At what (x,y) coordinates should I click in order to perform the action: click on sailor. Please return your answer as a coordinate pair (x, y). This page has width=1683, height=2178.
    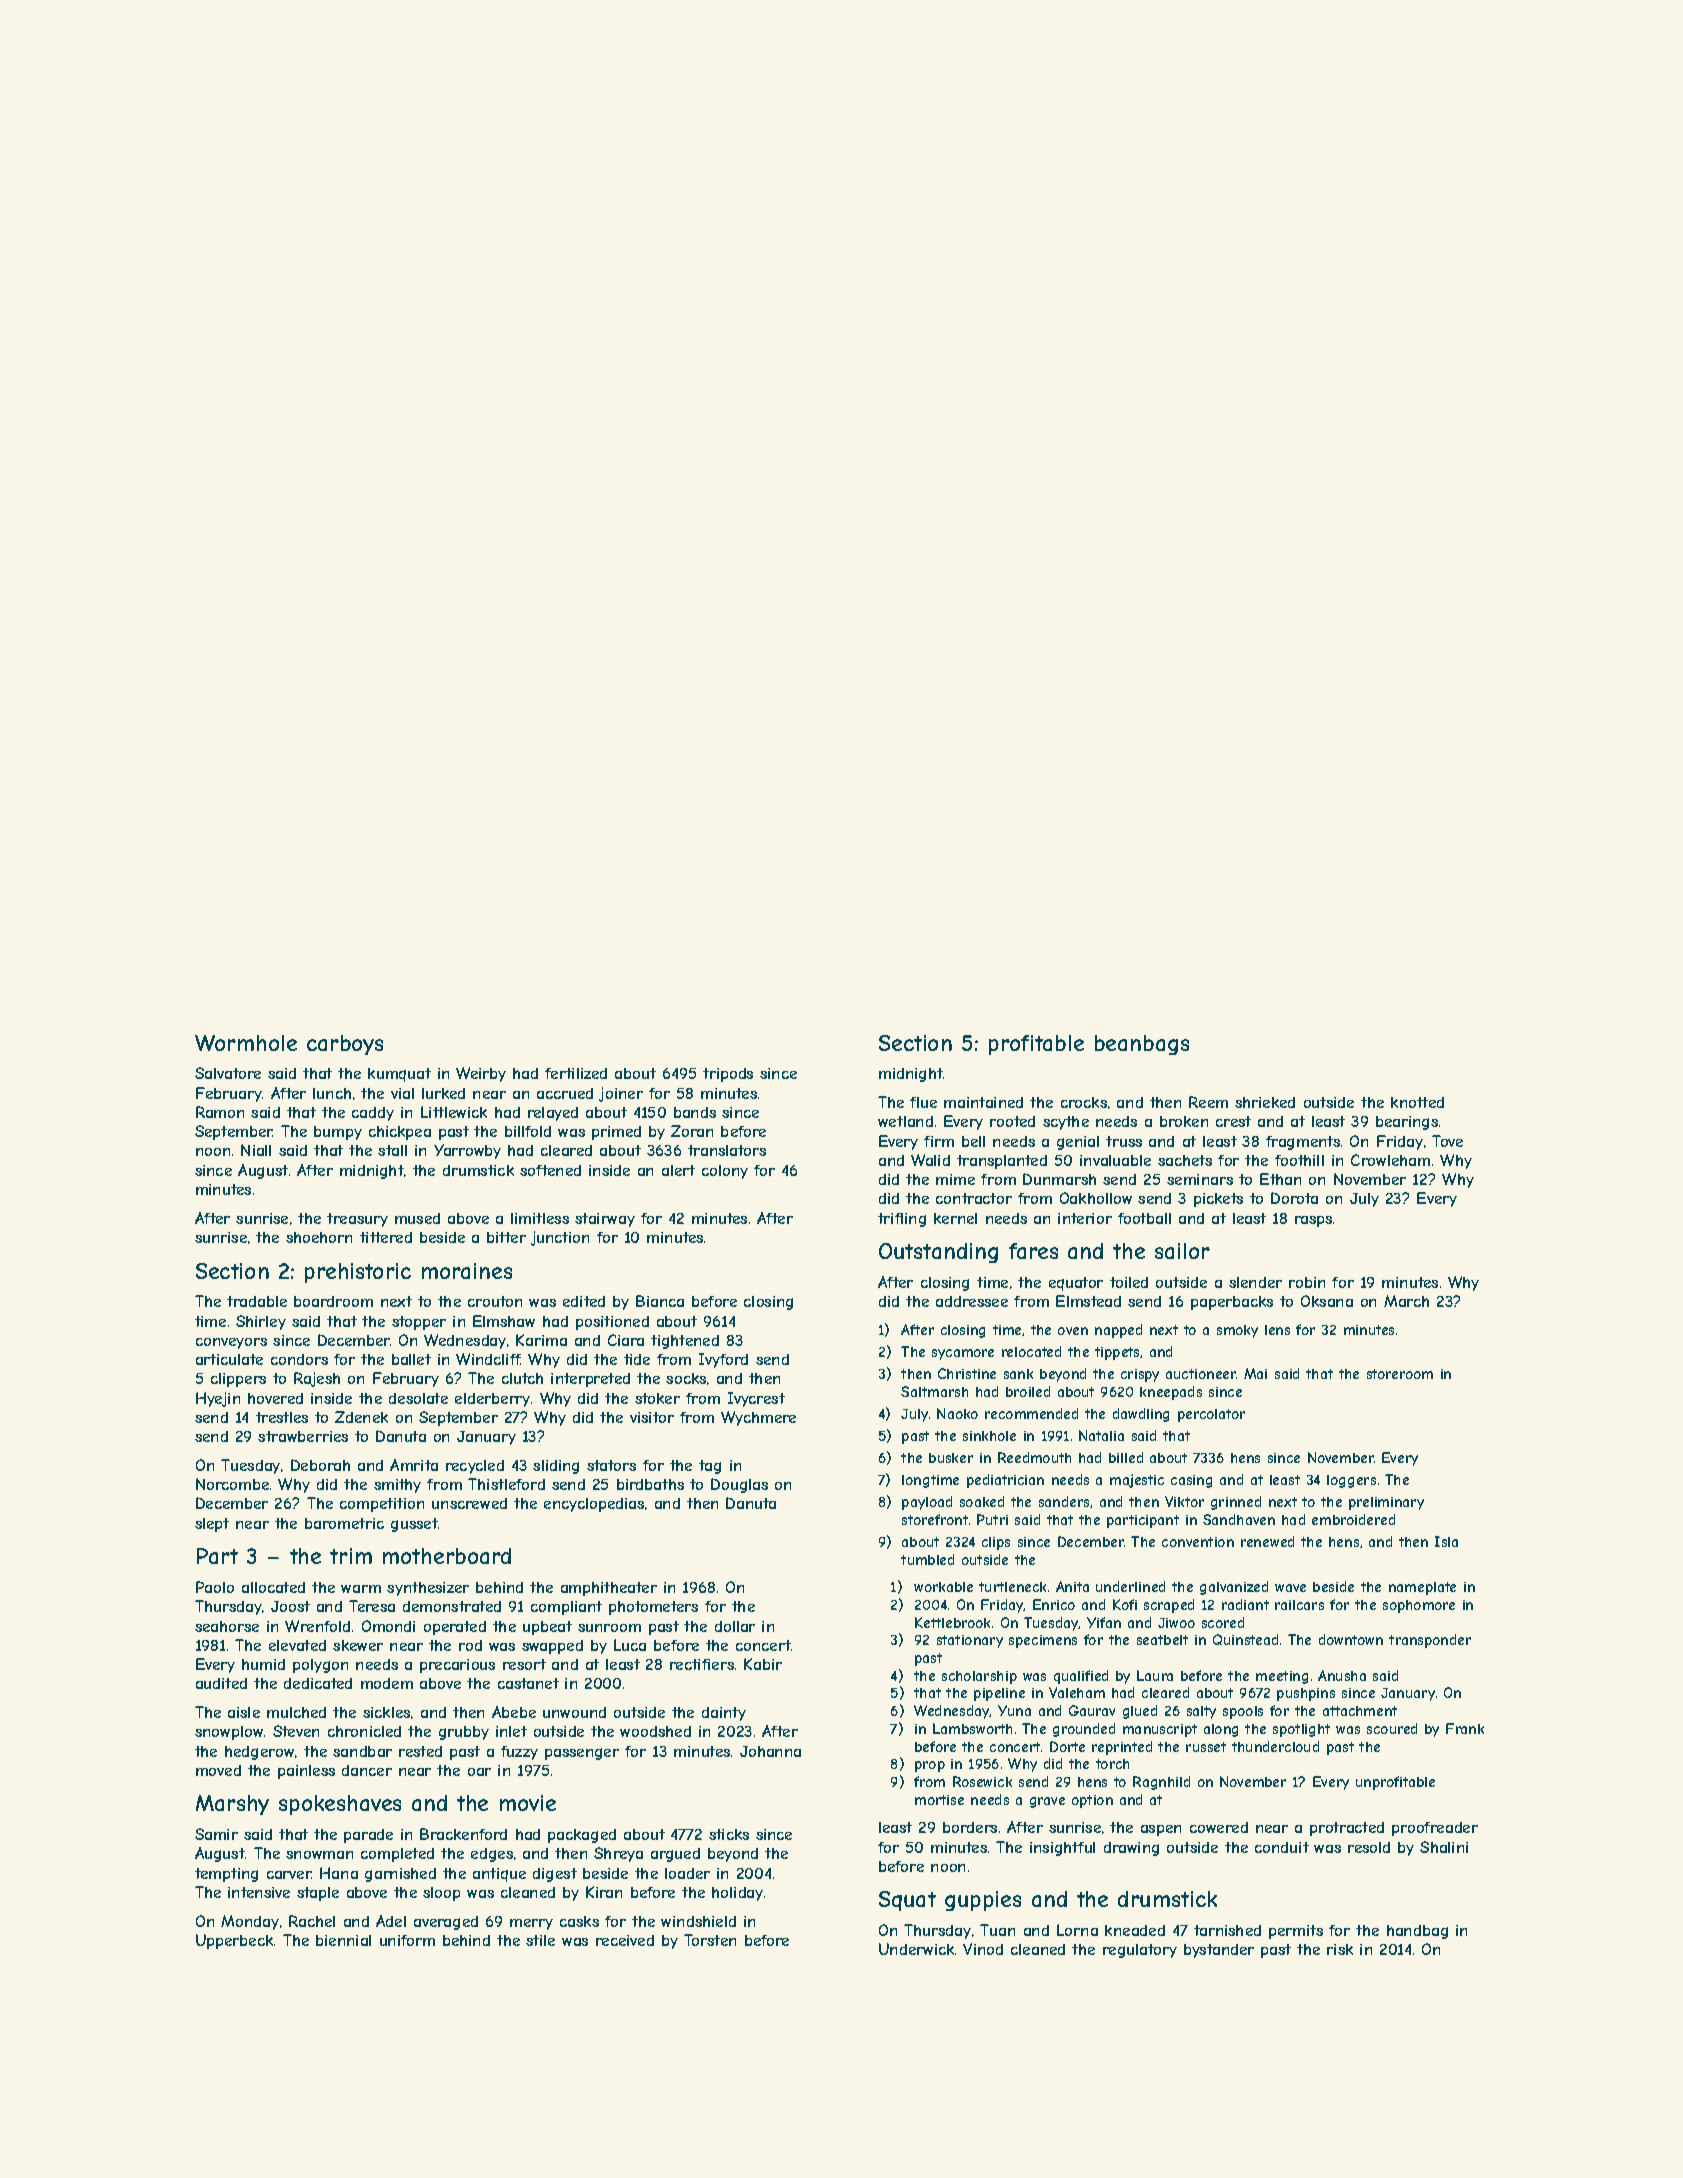
    Looking at the image, I should click on (1182, 1251).
